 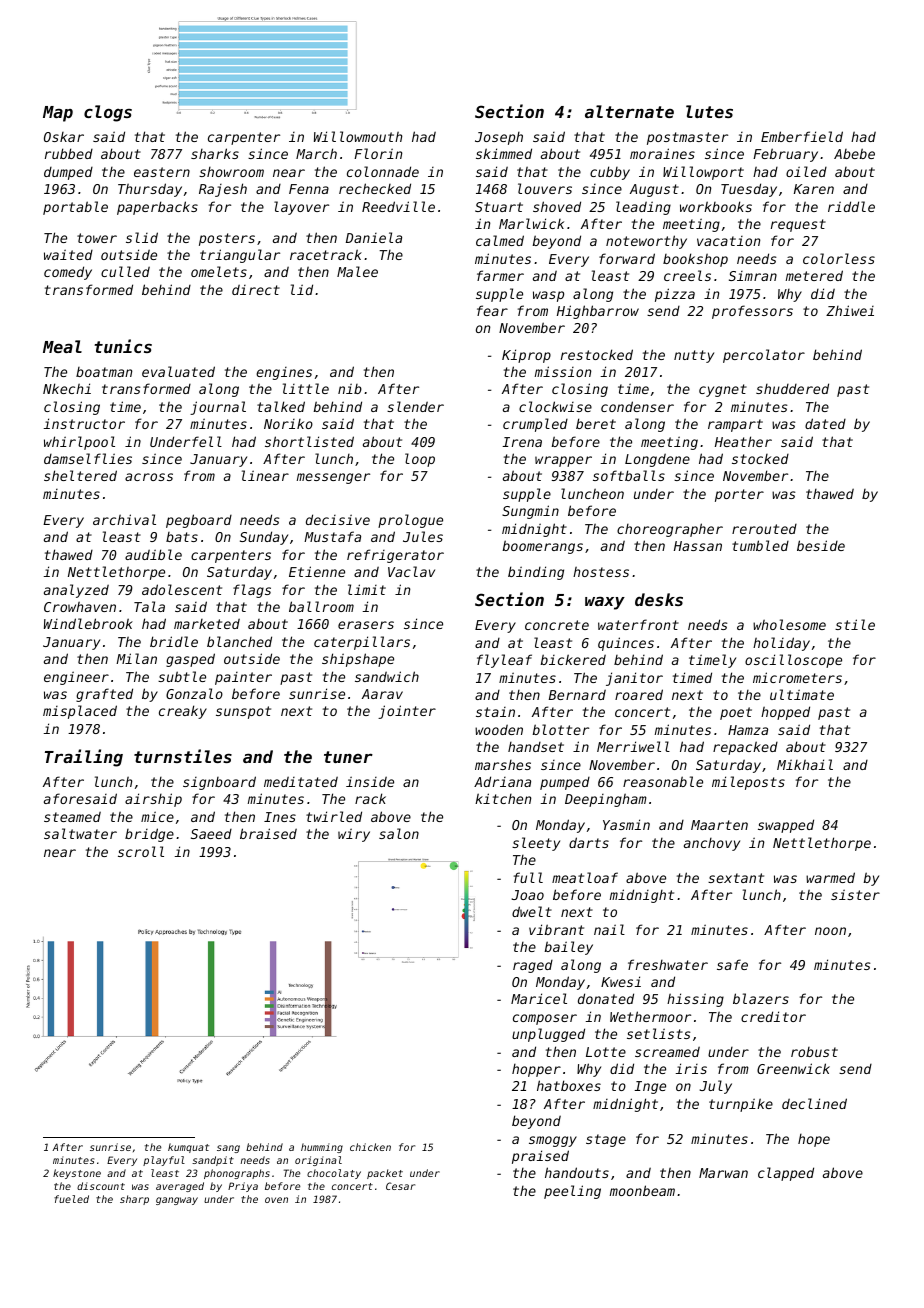 What do you see at coordinates (802, 136) in the screenshot?
I see `Emberfield` at bounding box center [802, 136].
